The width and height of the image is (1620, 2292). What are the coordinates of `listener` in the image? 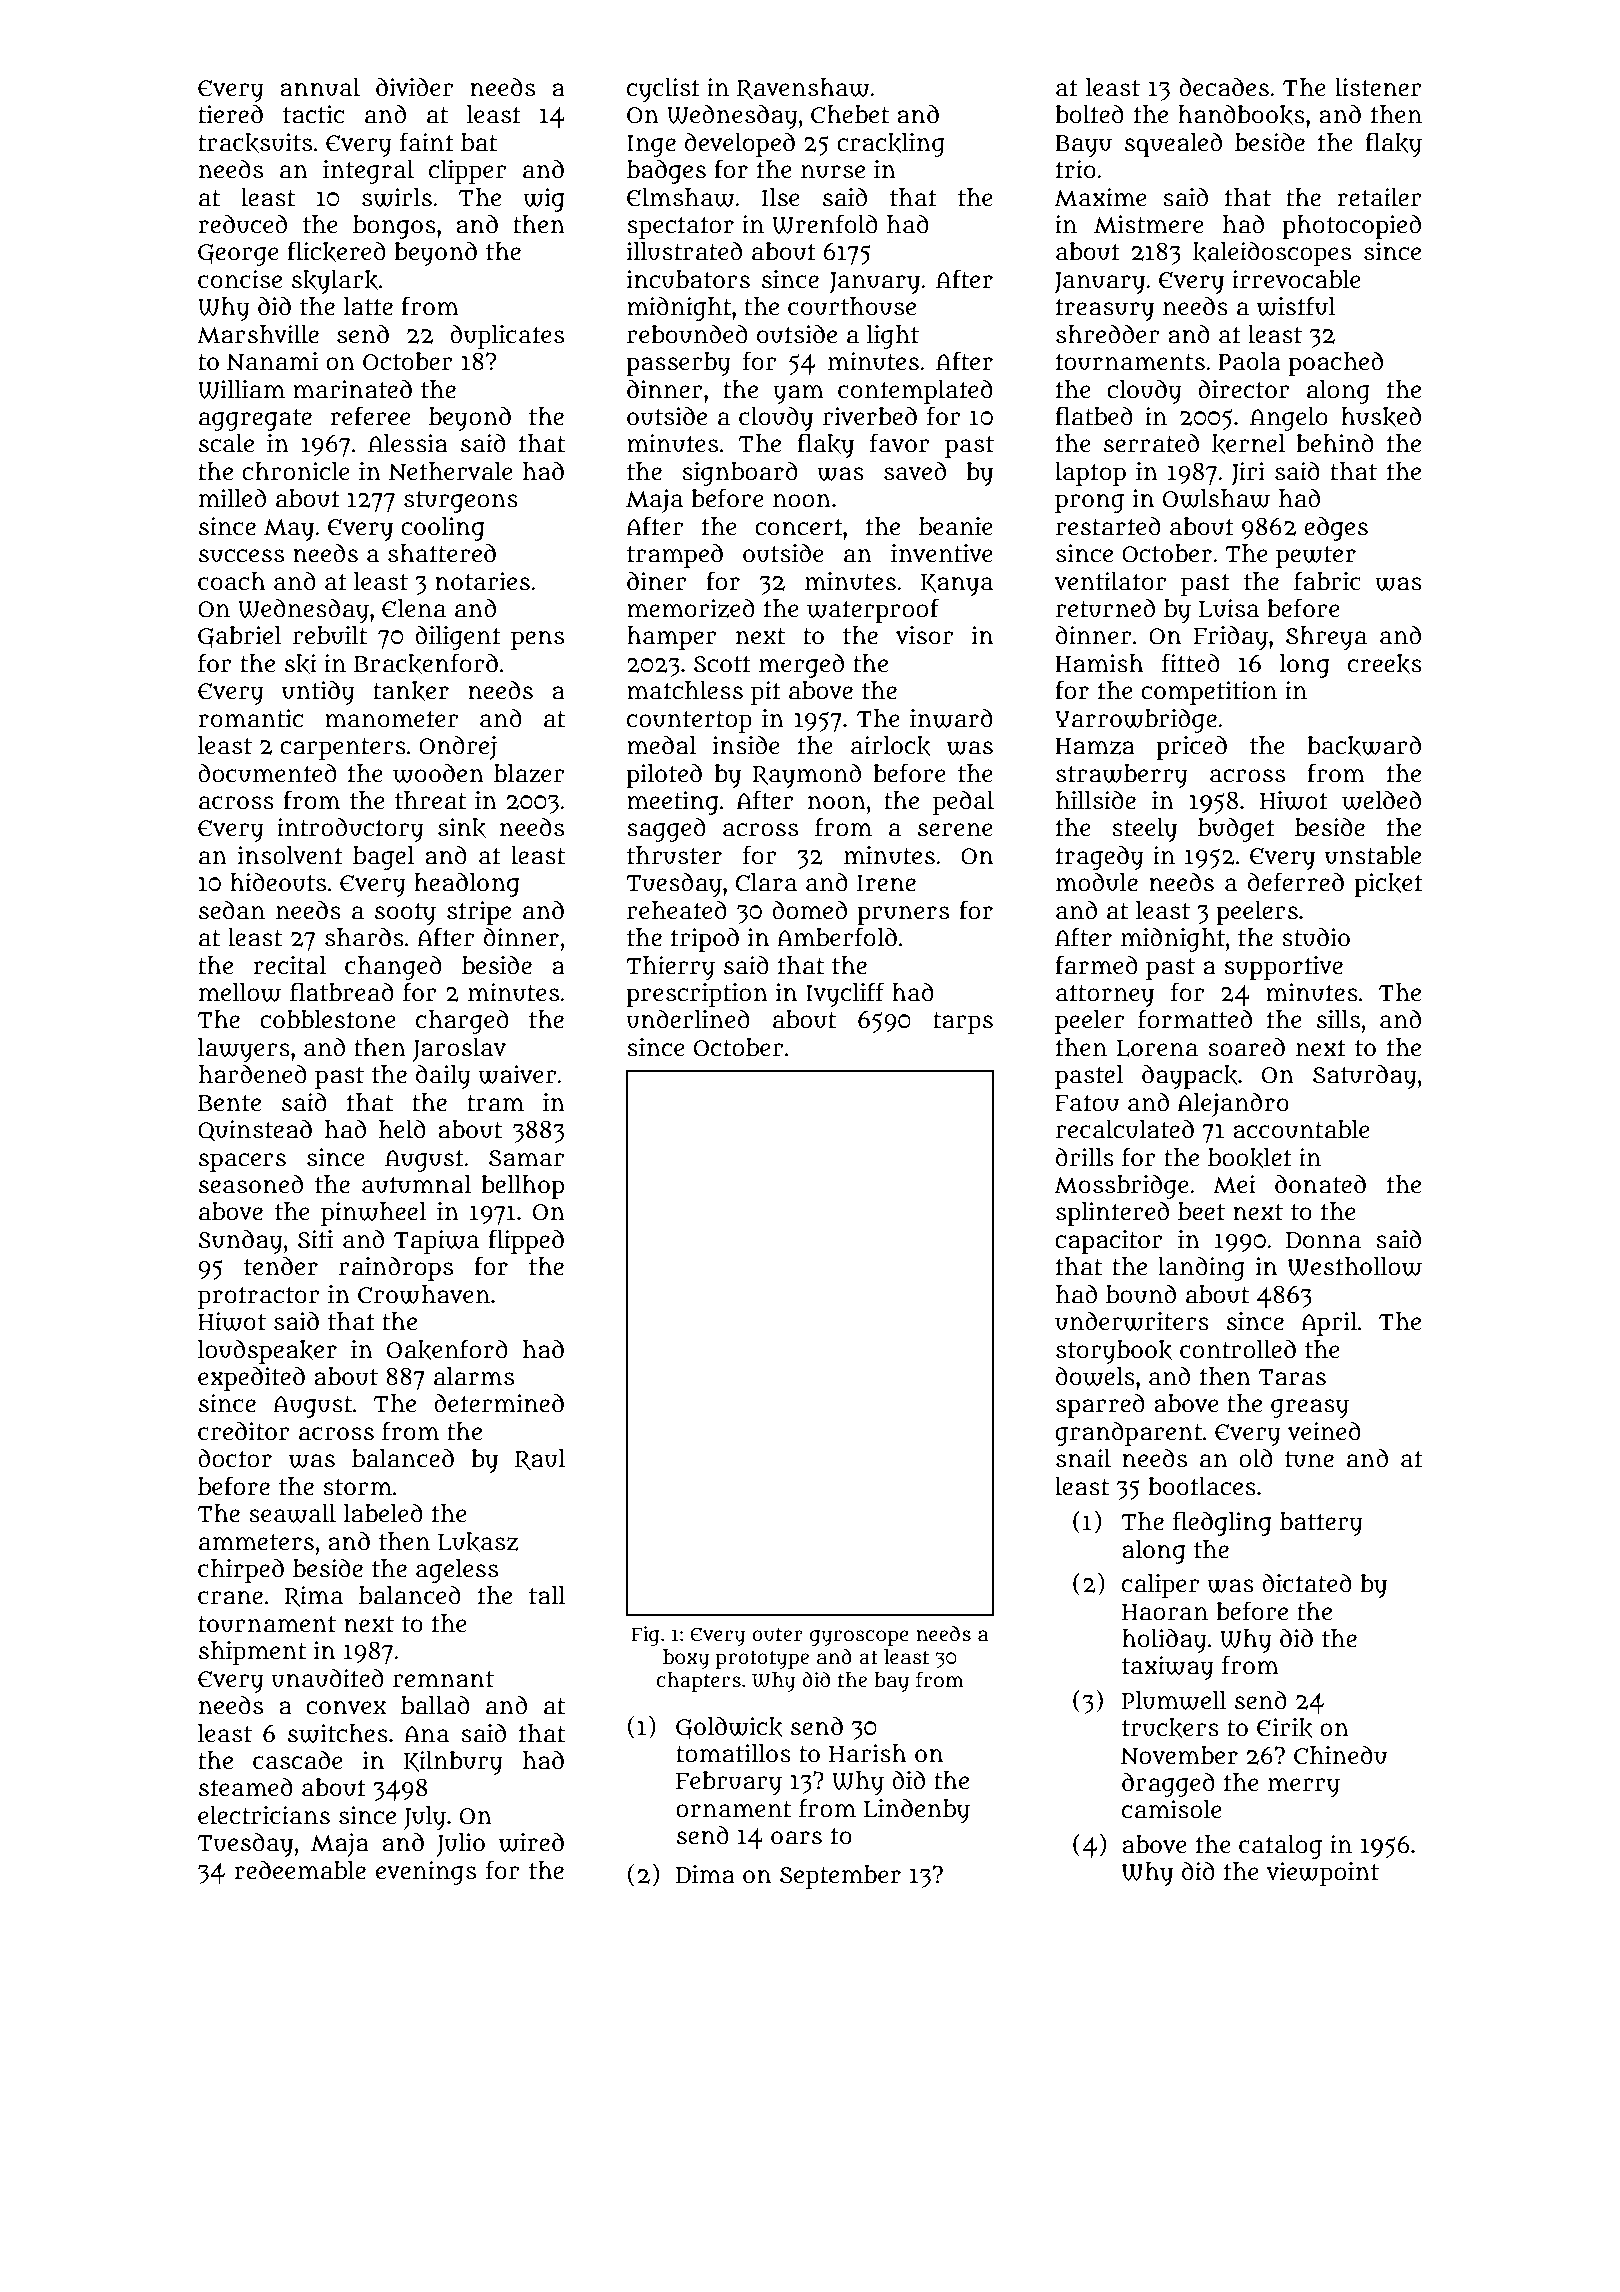 It's located at (1378, 87).
